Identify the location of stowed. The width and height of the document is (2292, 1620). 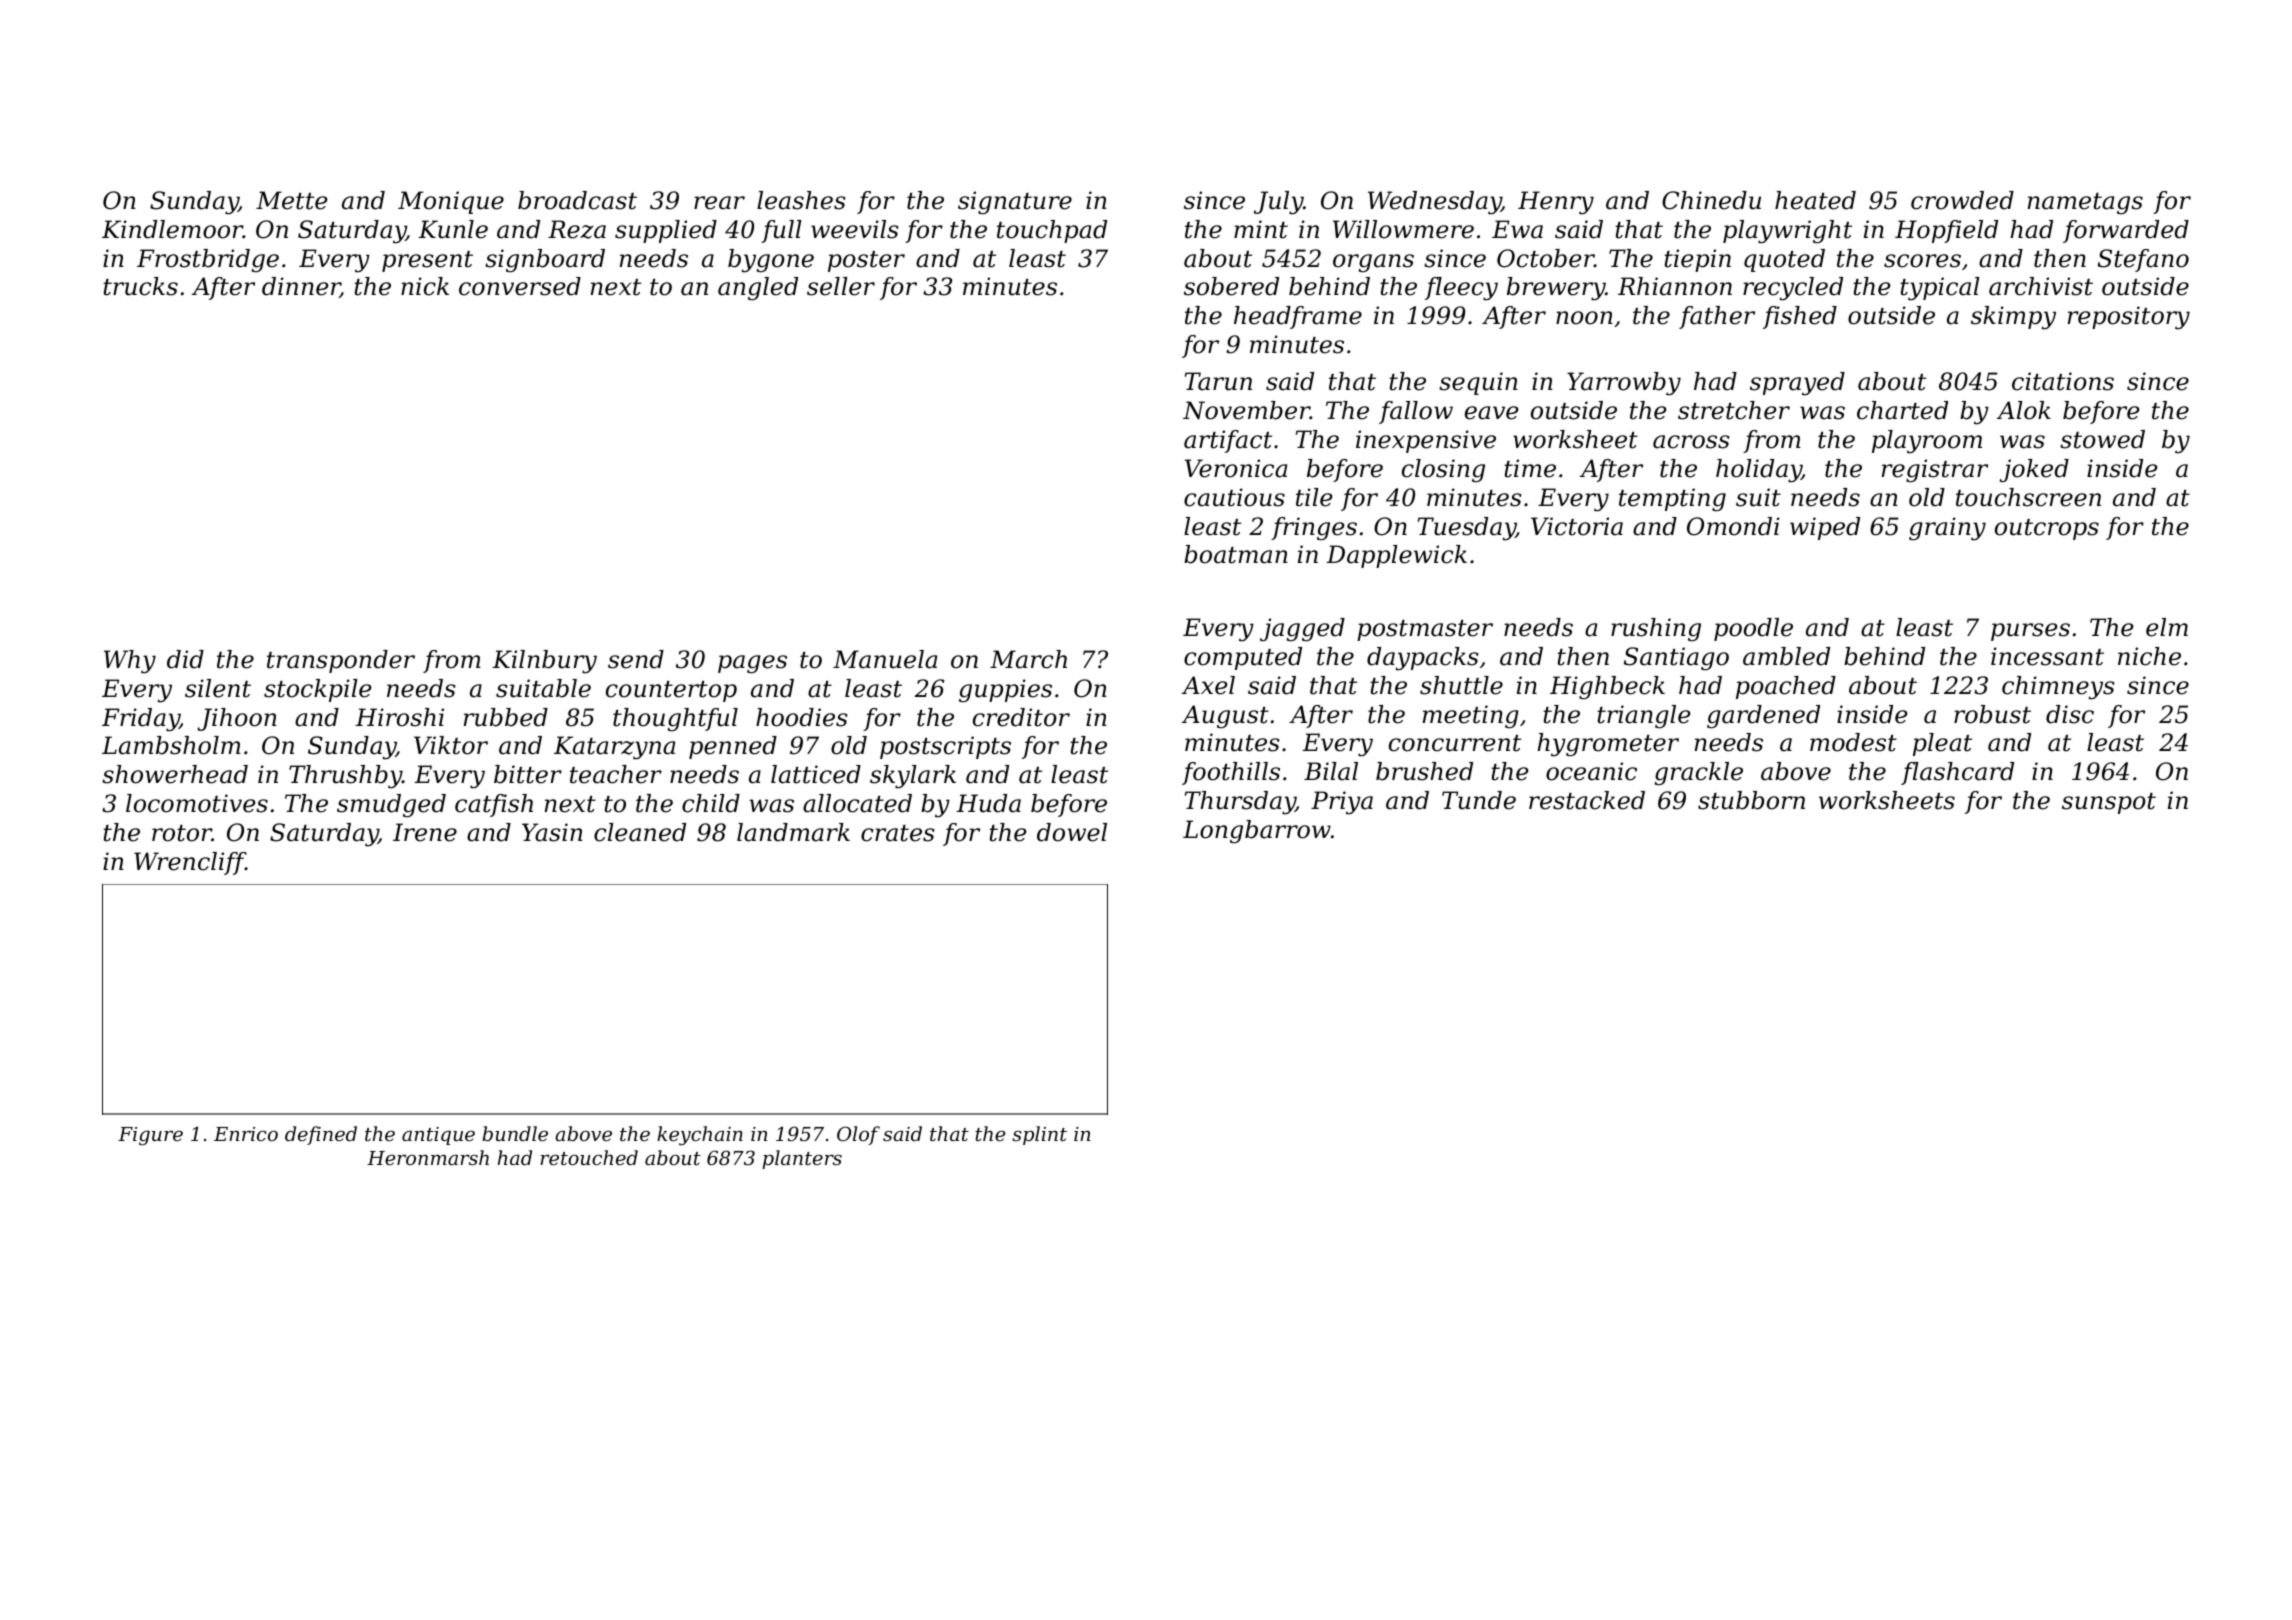
(2102, 439).
